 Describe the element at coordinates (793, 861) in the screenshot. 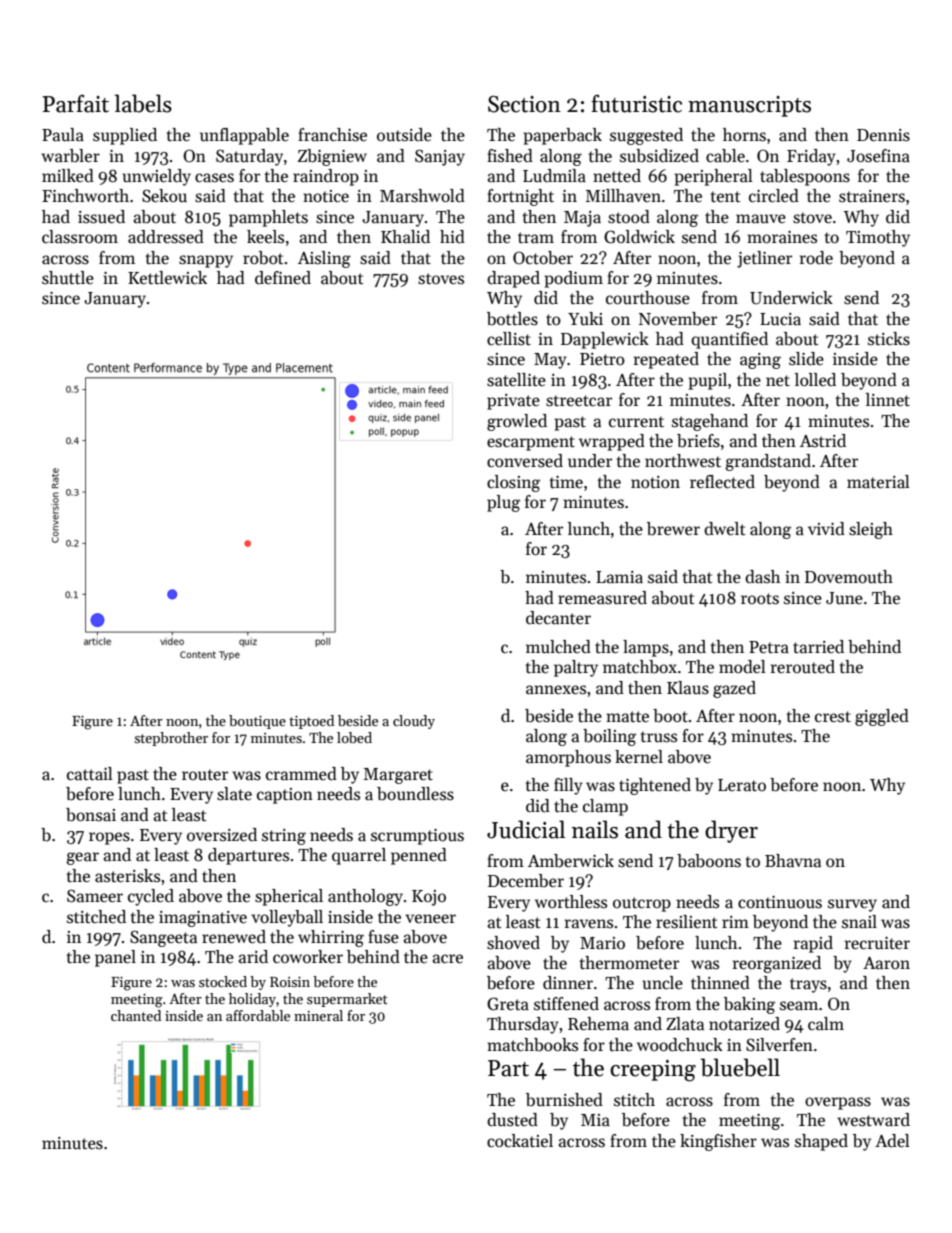

I see `Bhavna` at that location.
